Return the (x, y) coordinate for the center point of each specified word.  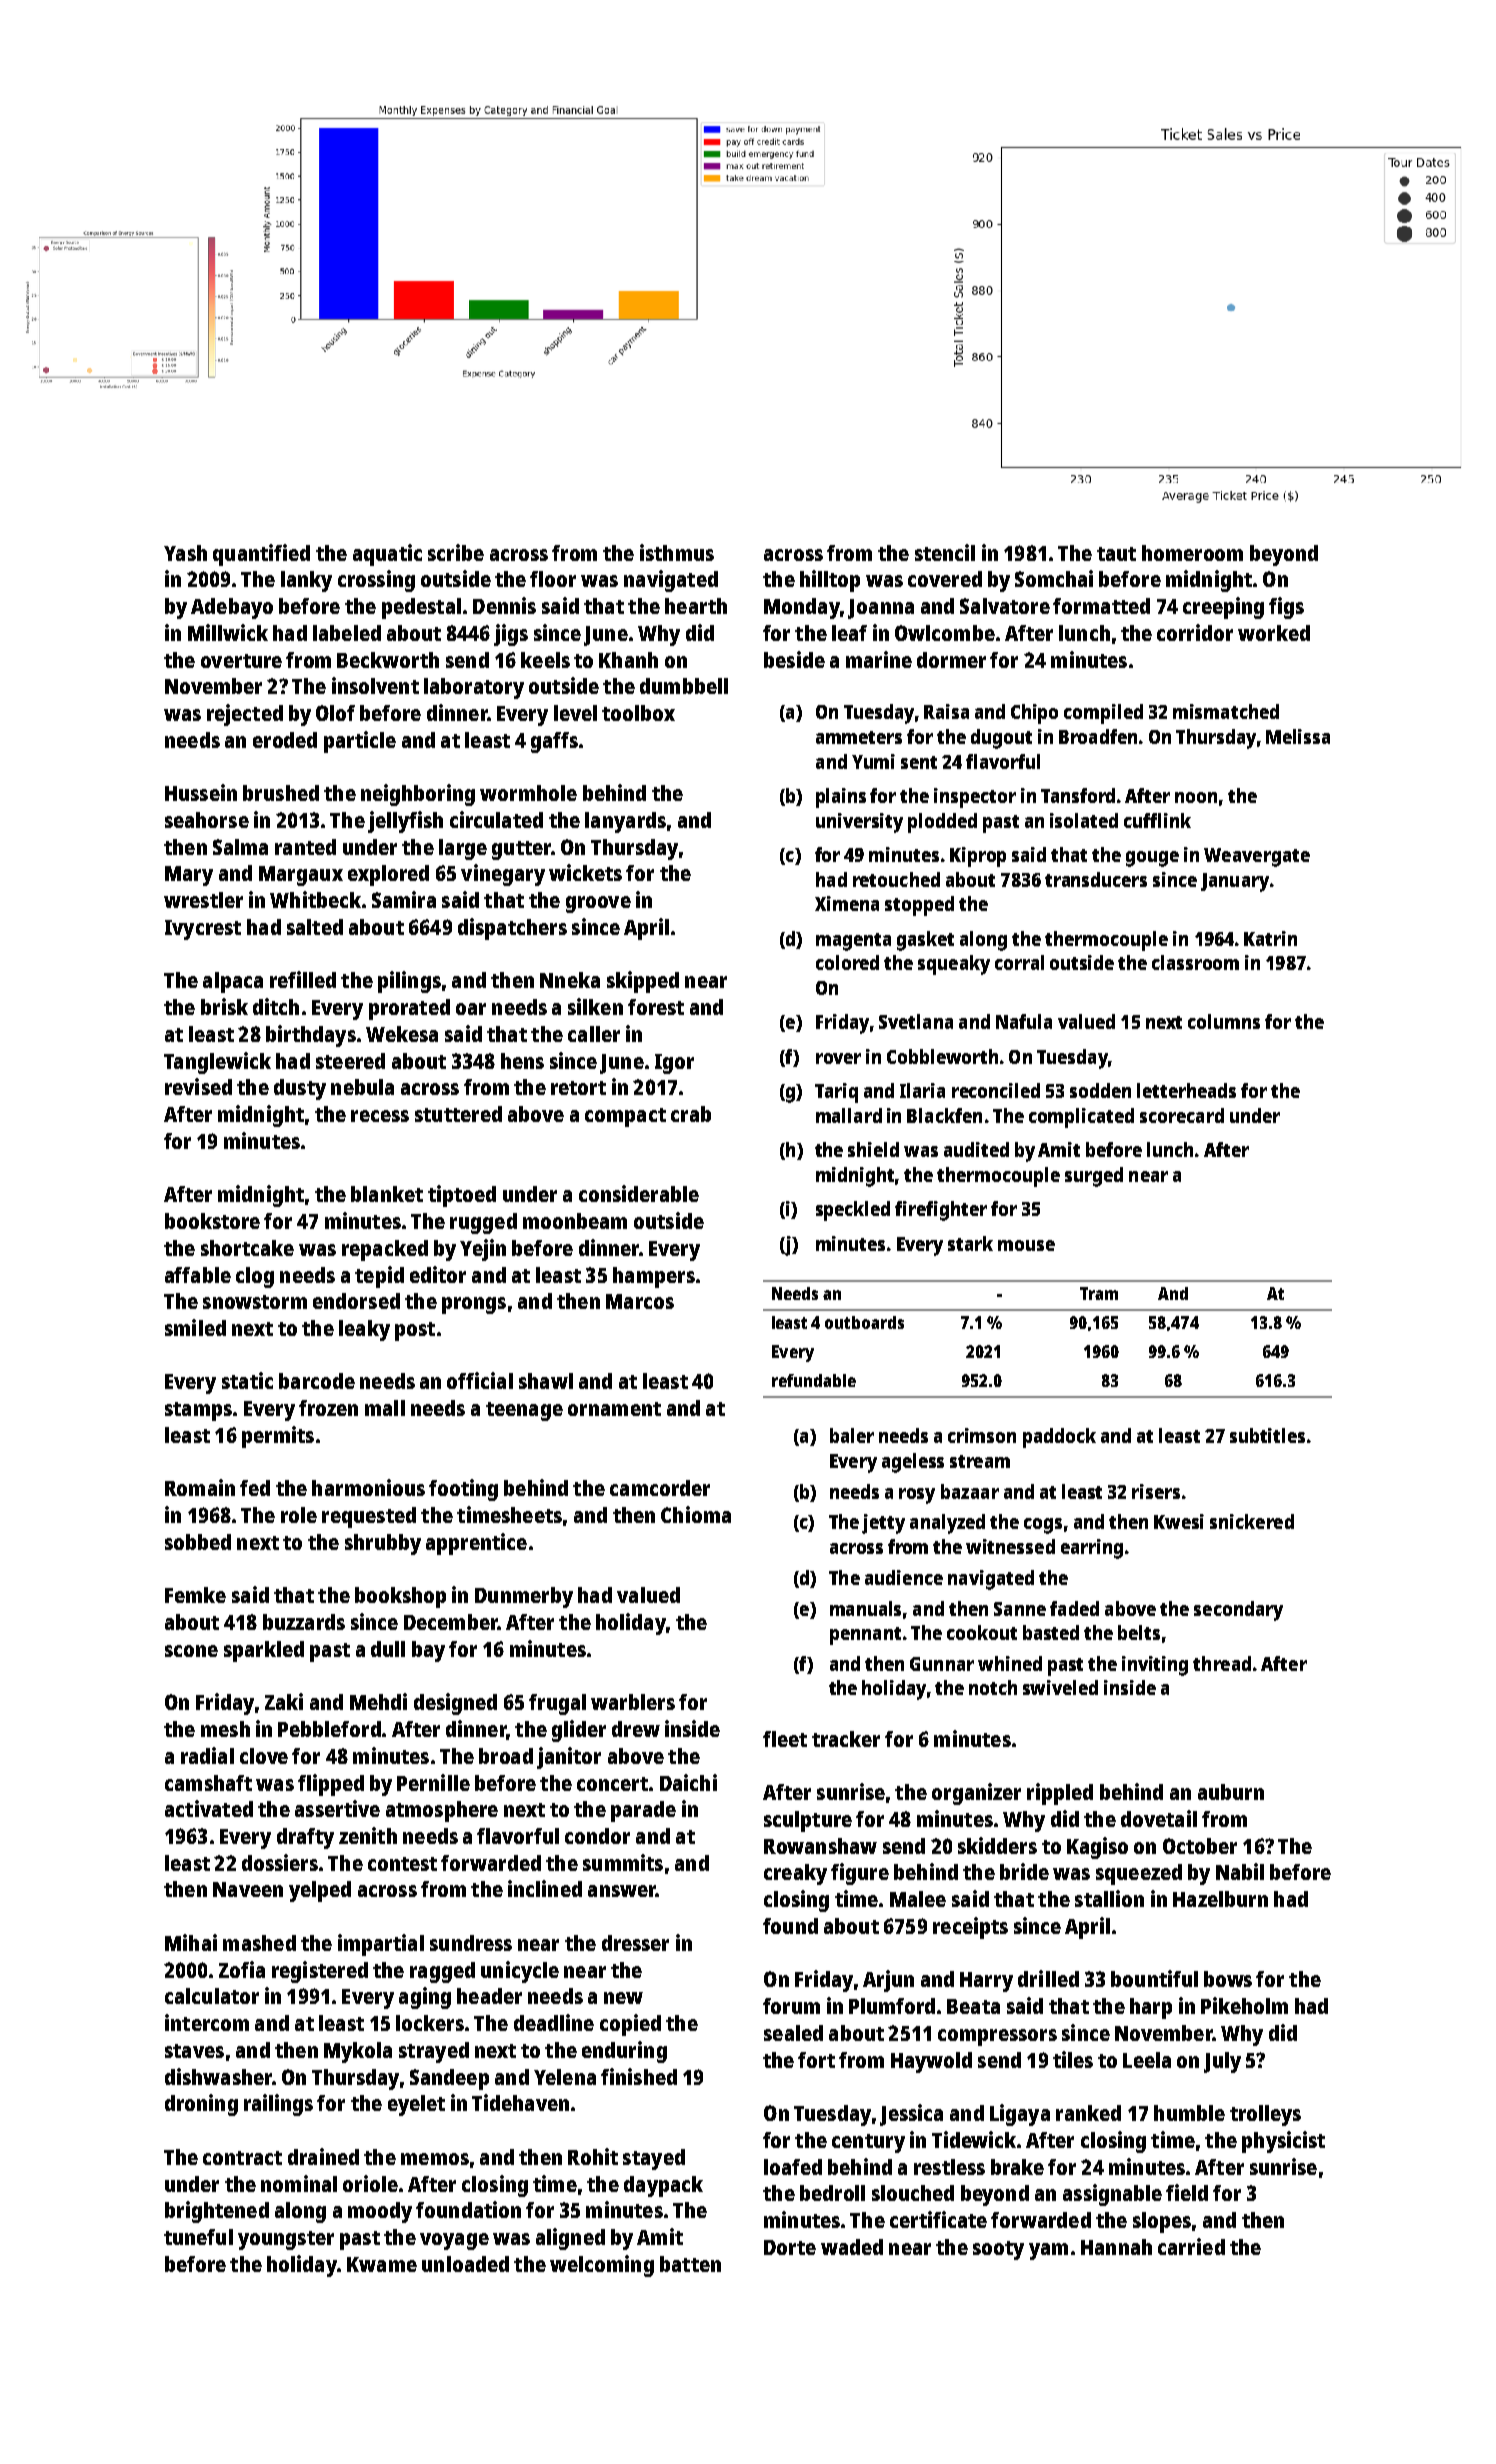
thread (1222, 1663)
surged (1094, 1177)
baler (852, 1435)
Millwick (228, 632)
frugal (557, 1704)
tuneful (198, 2237)
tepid (379, 1277)
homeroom (1192, 553)
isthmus (677, 552)
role (299, 1515)
